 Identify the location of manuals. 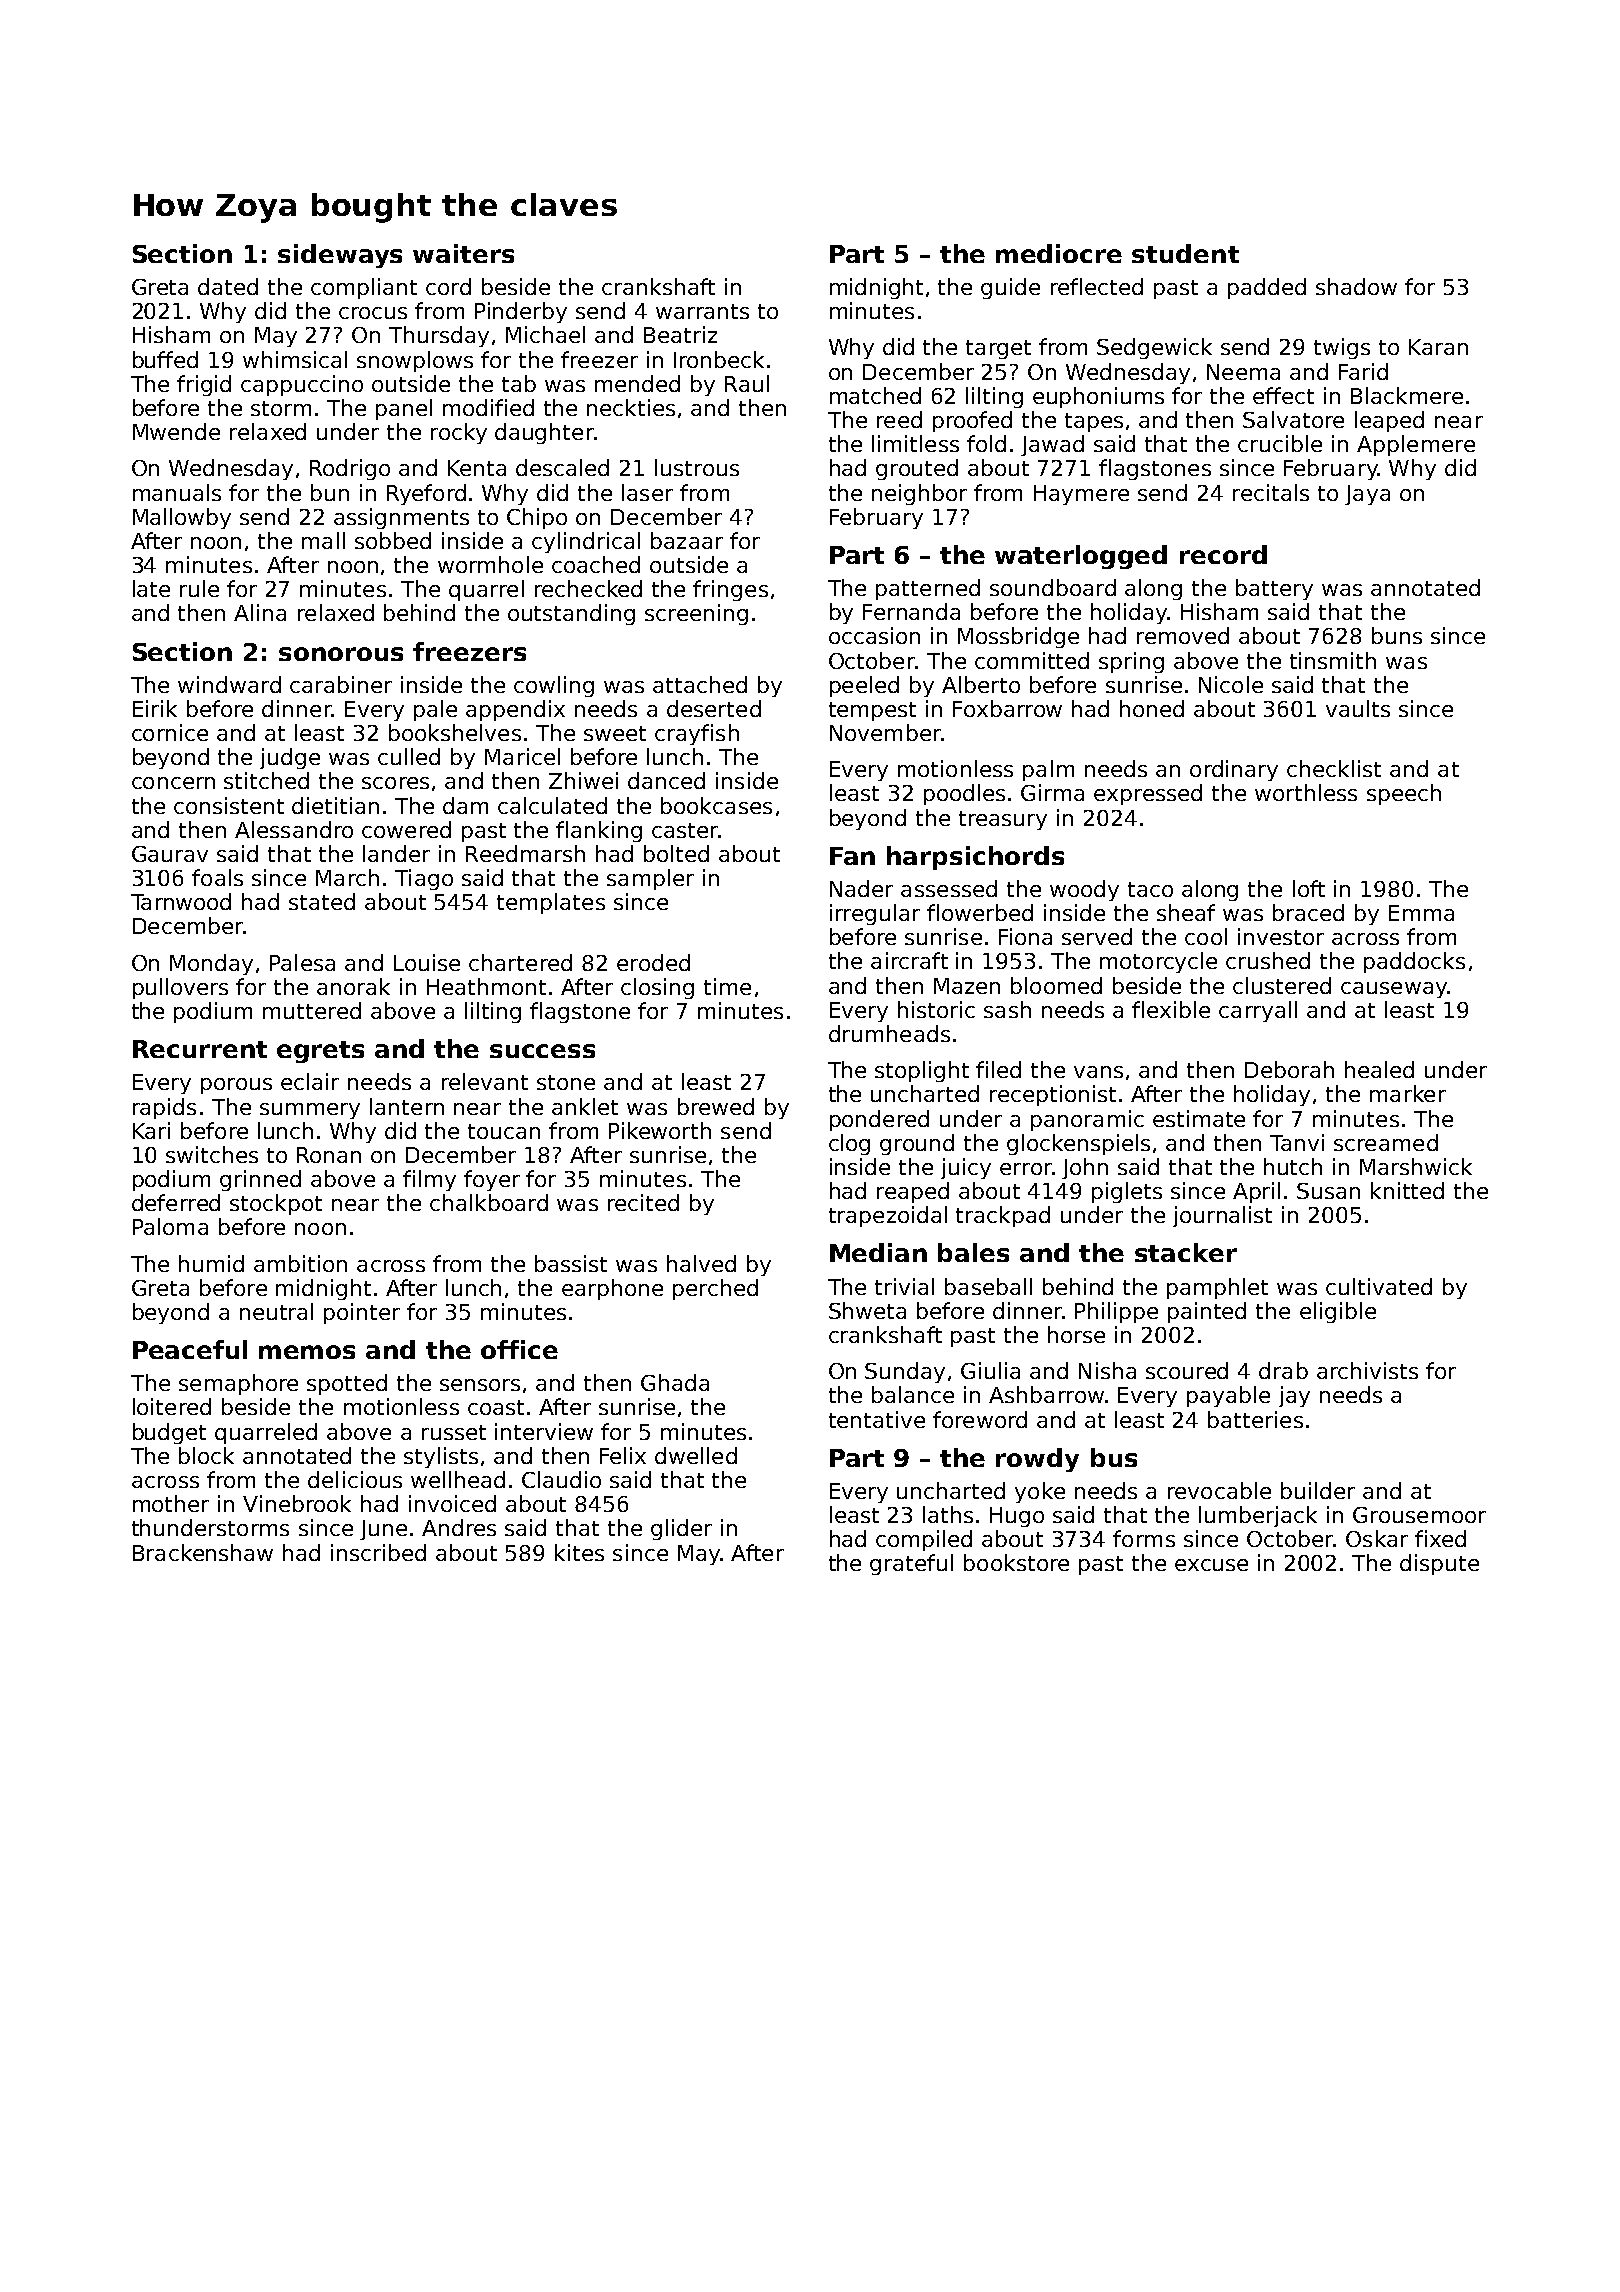
(177, 492).
